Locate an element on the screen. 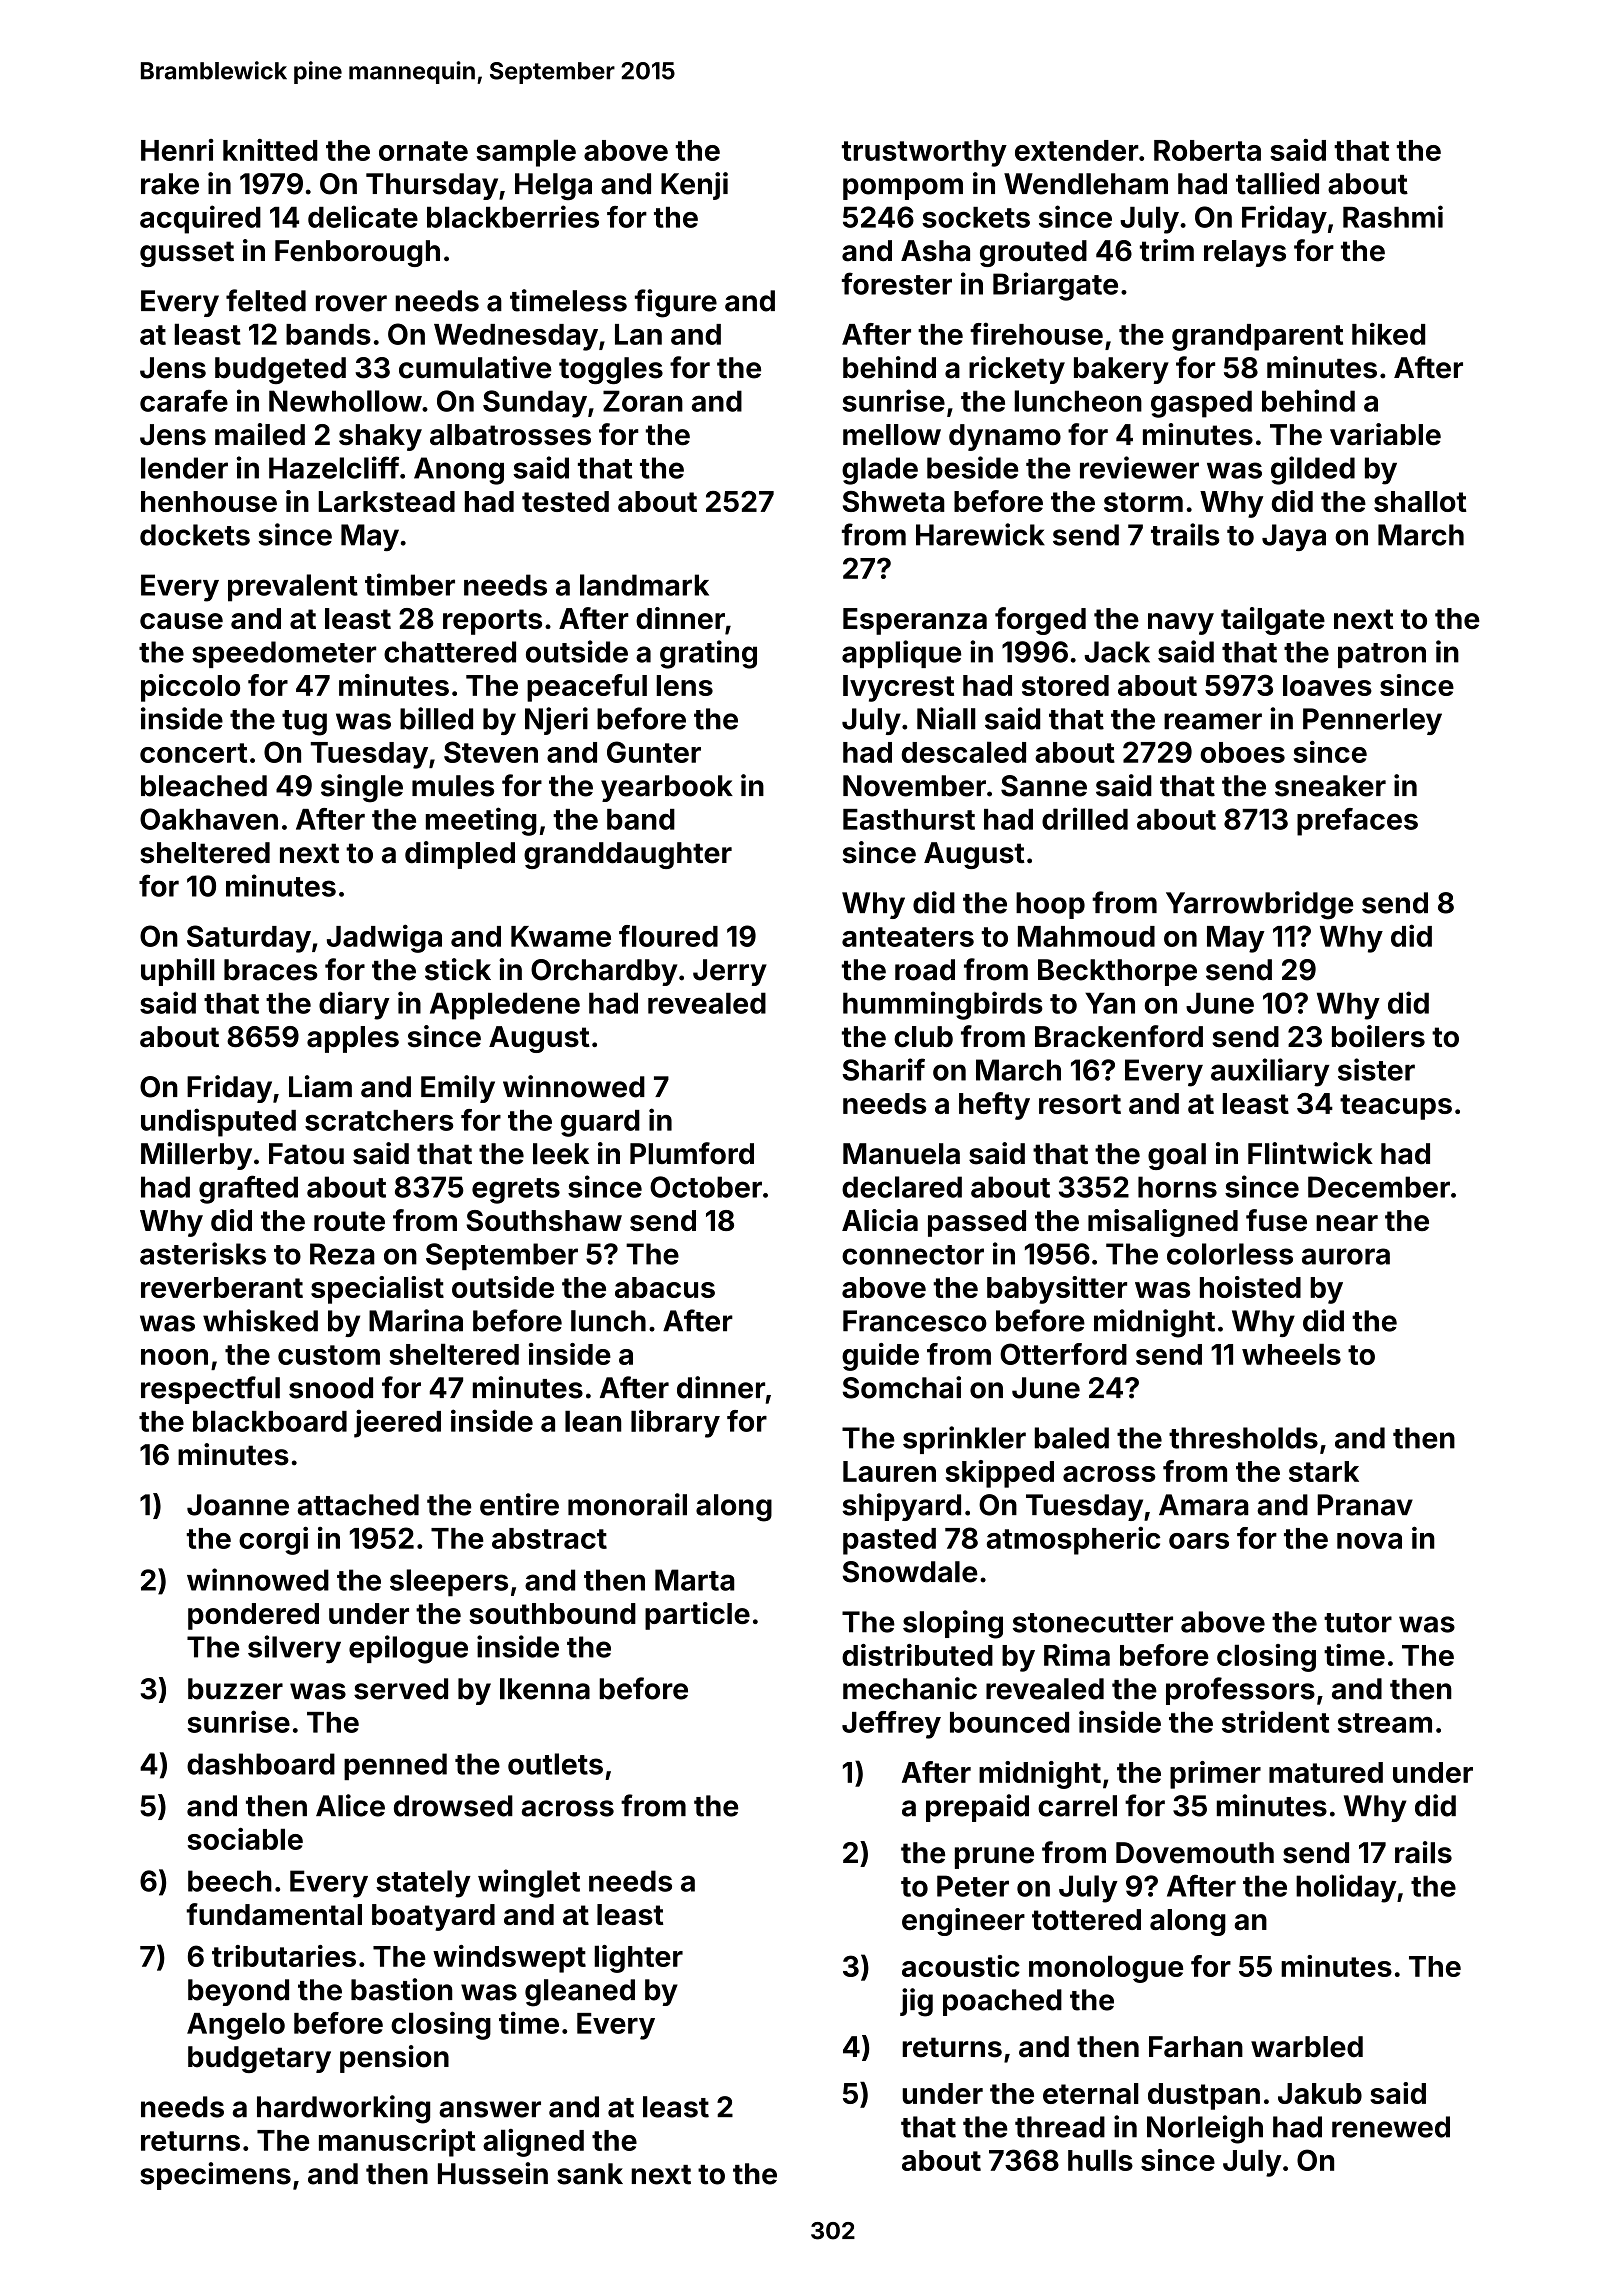 This screenshot has height=2292, width=1620. felted is located at coordinates (266, 300).
